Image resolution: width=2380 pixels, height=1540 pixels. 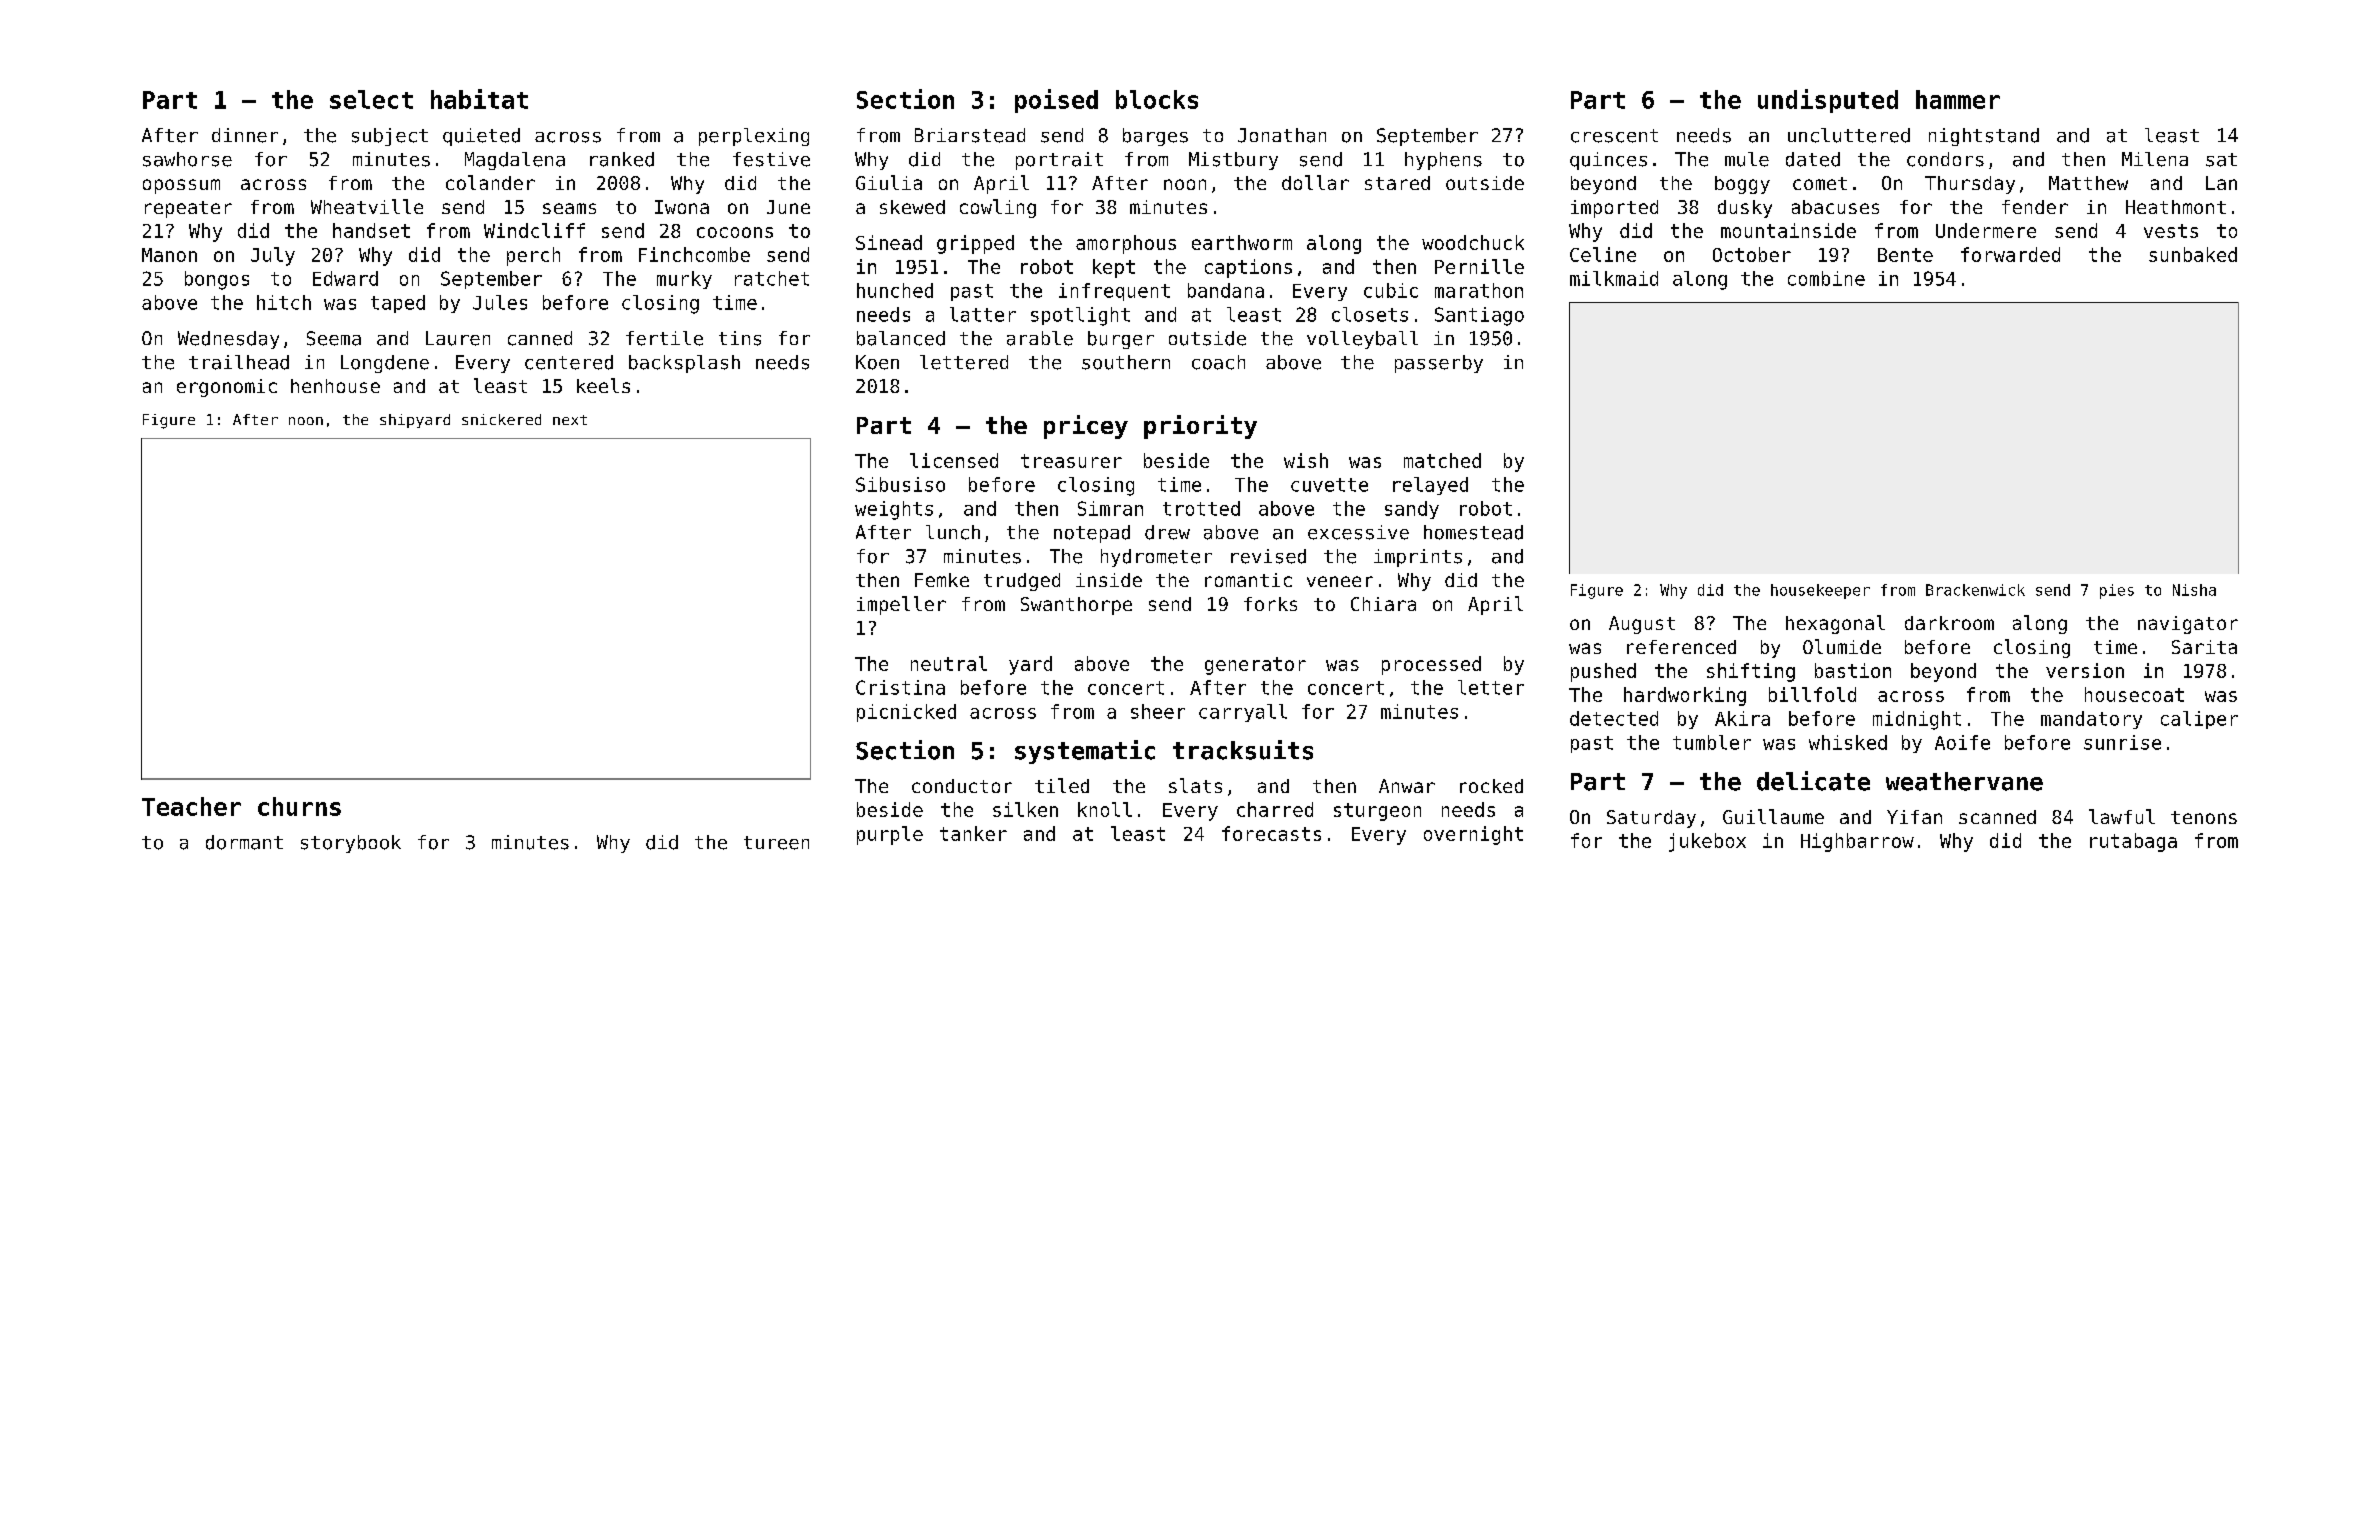 What do you see at coordinates (1820, 591) in the screenshot?
I see `housekeeper` at bounding box center [1820, 591].
